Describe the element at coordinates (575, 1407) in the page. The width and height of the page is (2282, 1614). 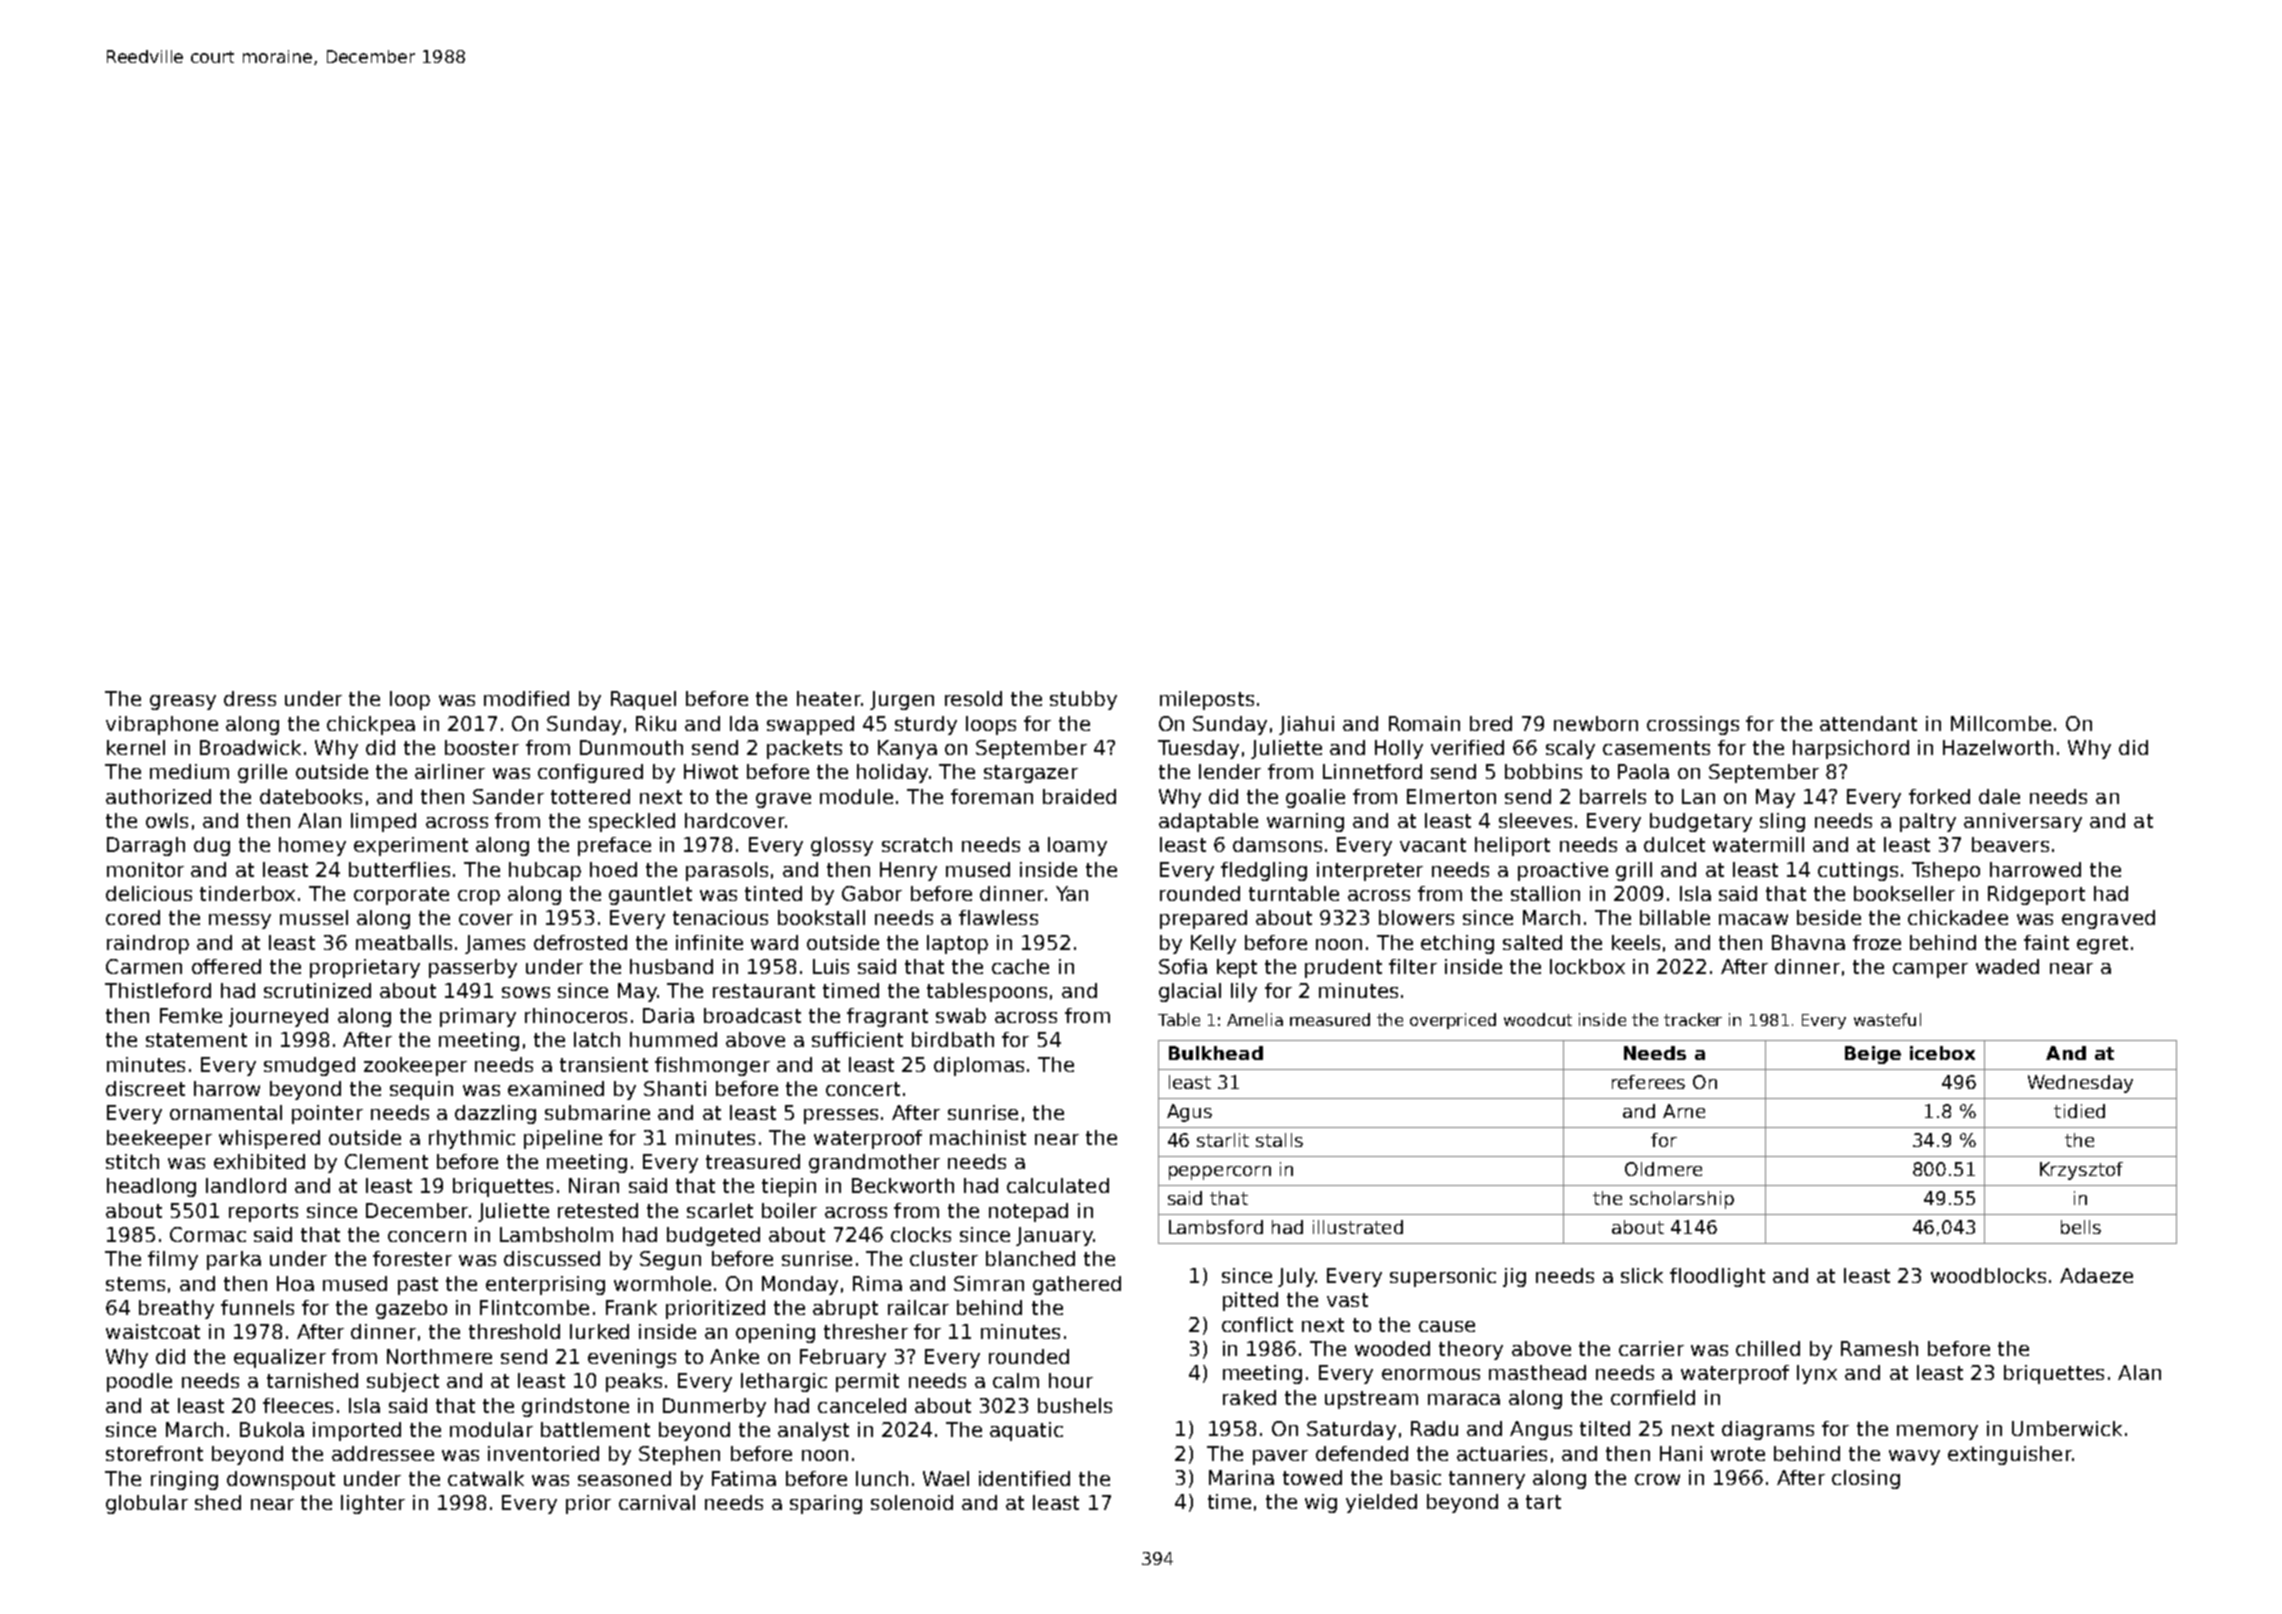
I see `grindstone` at that location.
